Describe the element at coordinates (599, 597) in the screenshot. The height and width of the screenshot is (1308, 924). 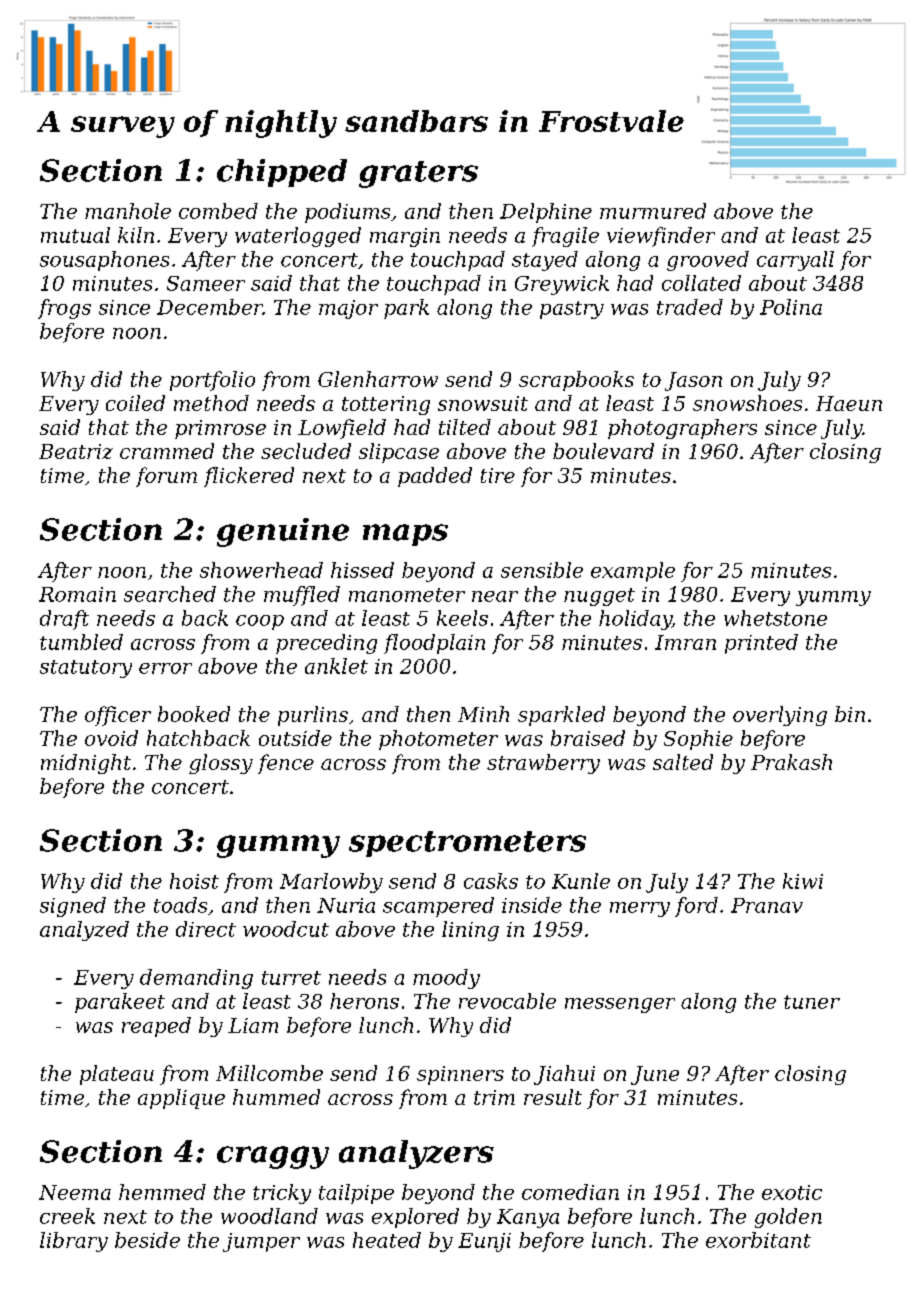
I see `nugget` at that location.
